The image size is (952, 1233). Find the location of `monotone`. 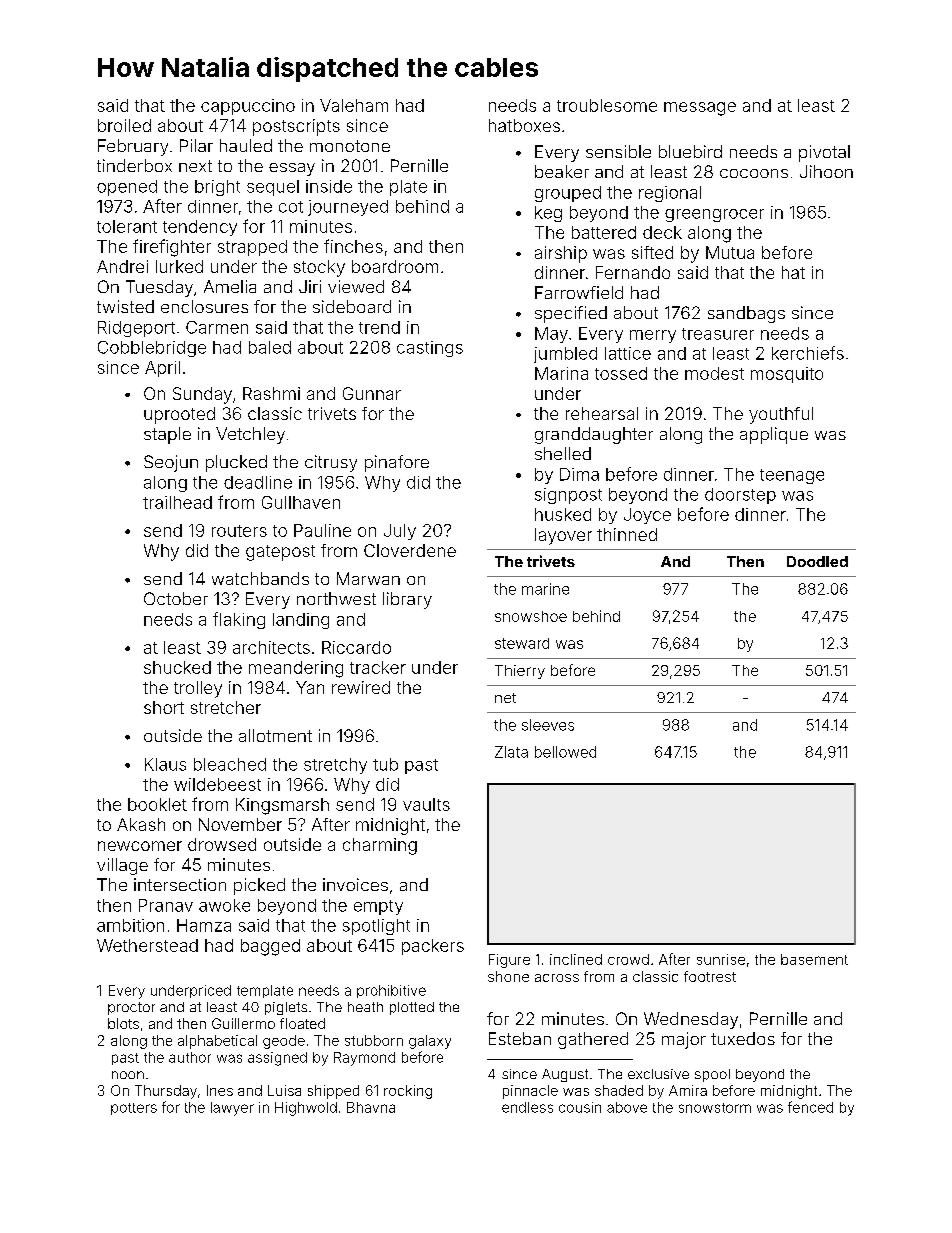

monotone is located at coordinates (350, 146).
